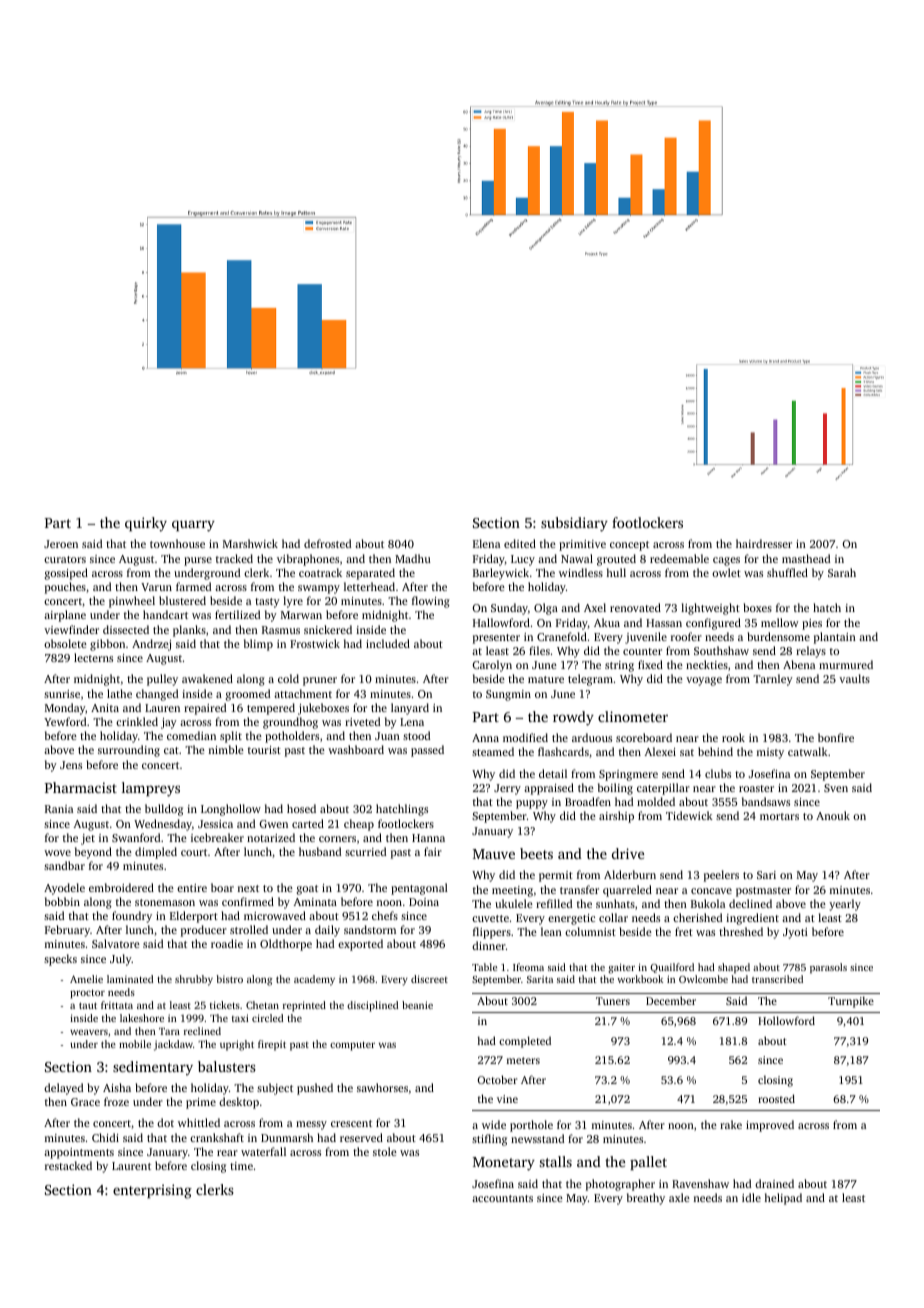 This document has height=1308, width=924. Describe the element at coordinates (828, 968) in the document. I see `parasols` at that location.
